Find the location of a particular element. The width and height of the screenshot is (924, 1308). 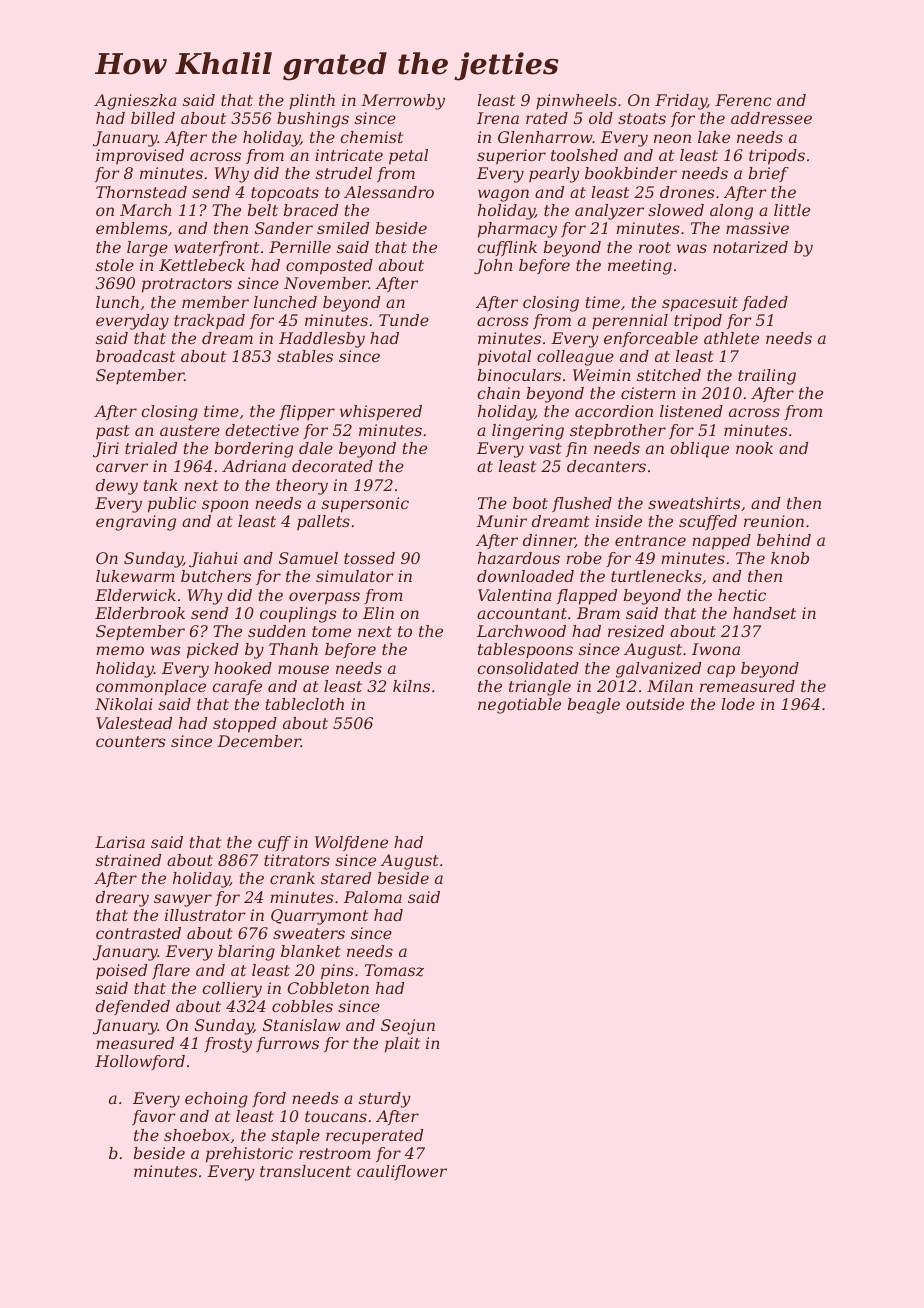

outside is located at coordinates (655, 704).
